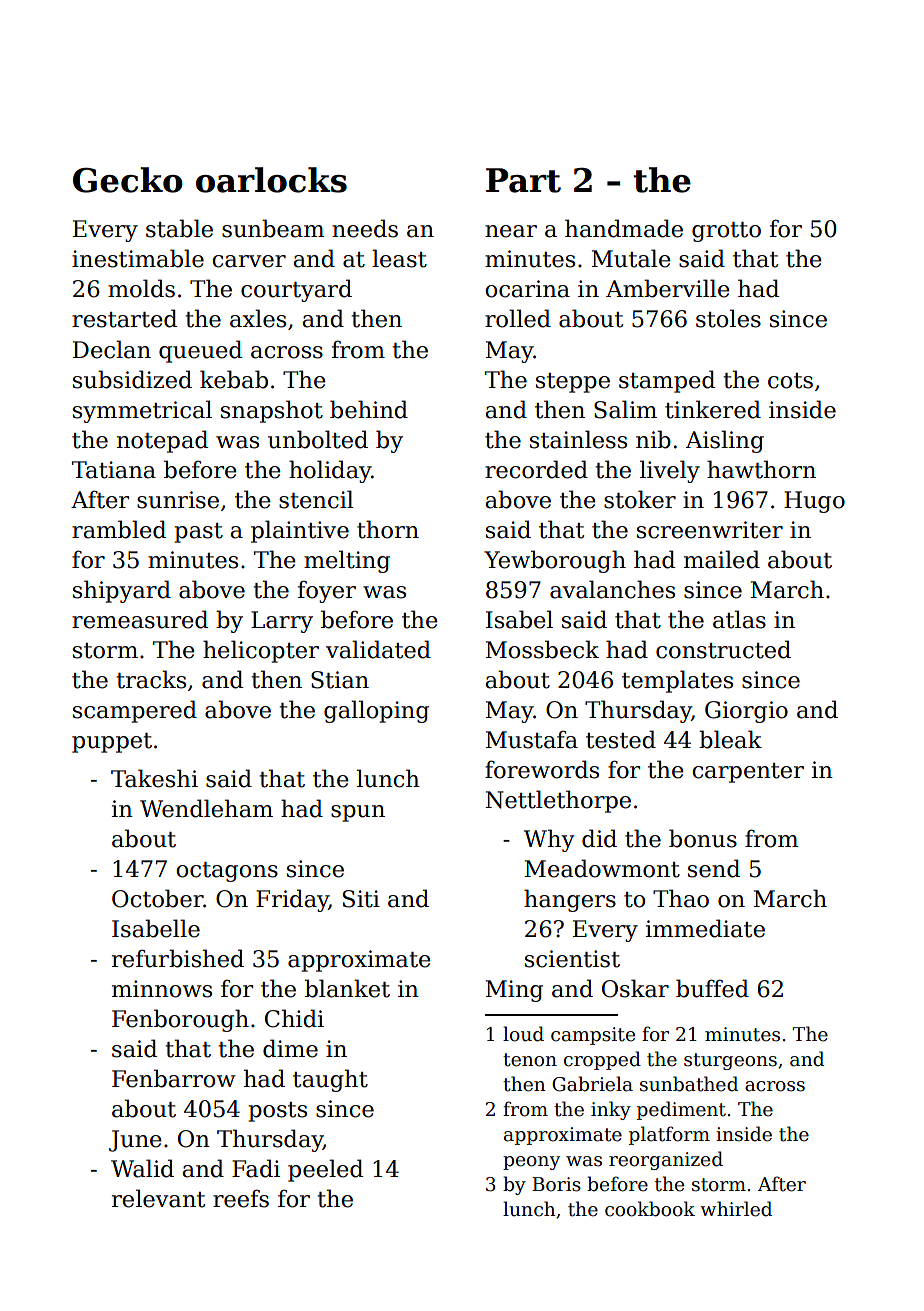  What do you see at coordinates (358, 813) in the image?
I see `spun` at bounding box center [358, 813].
